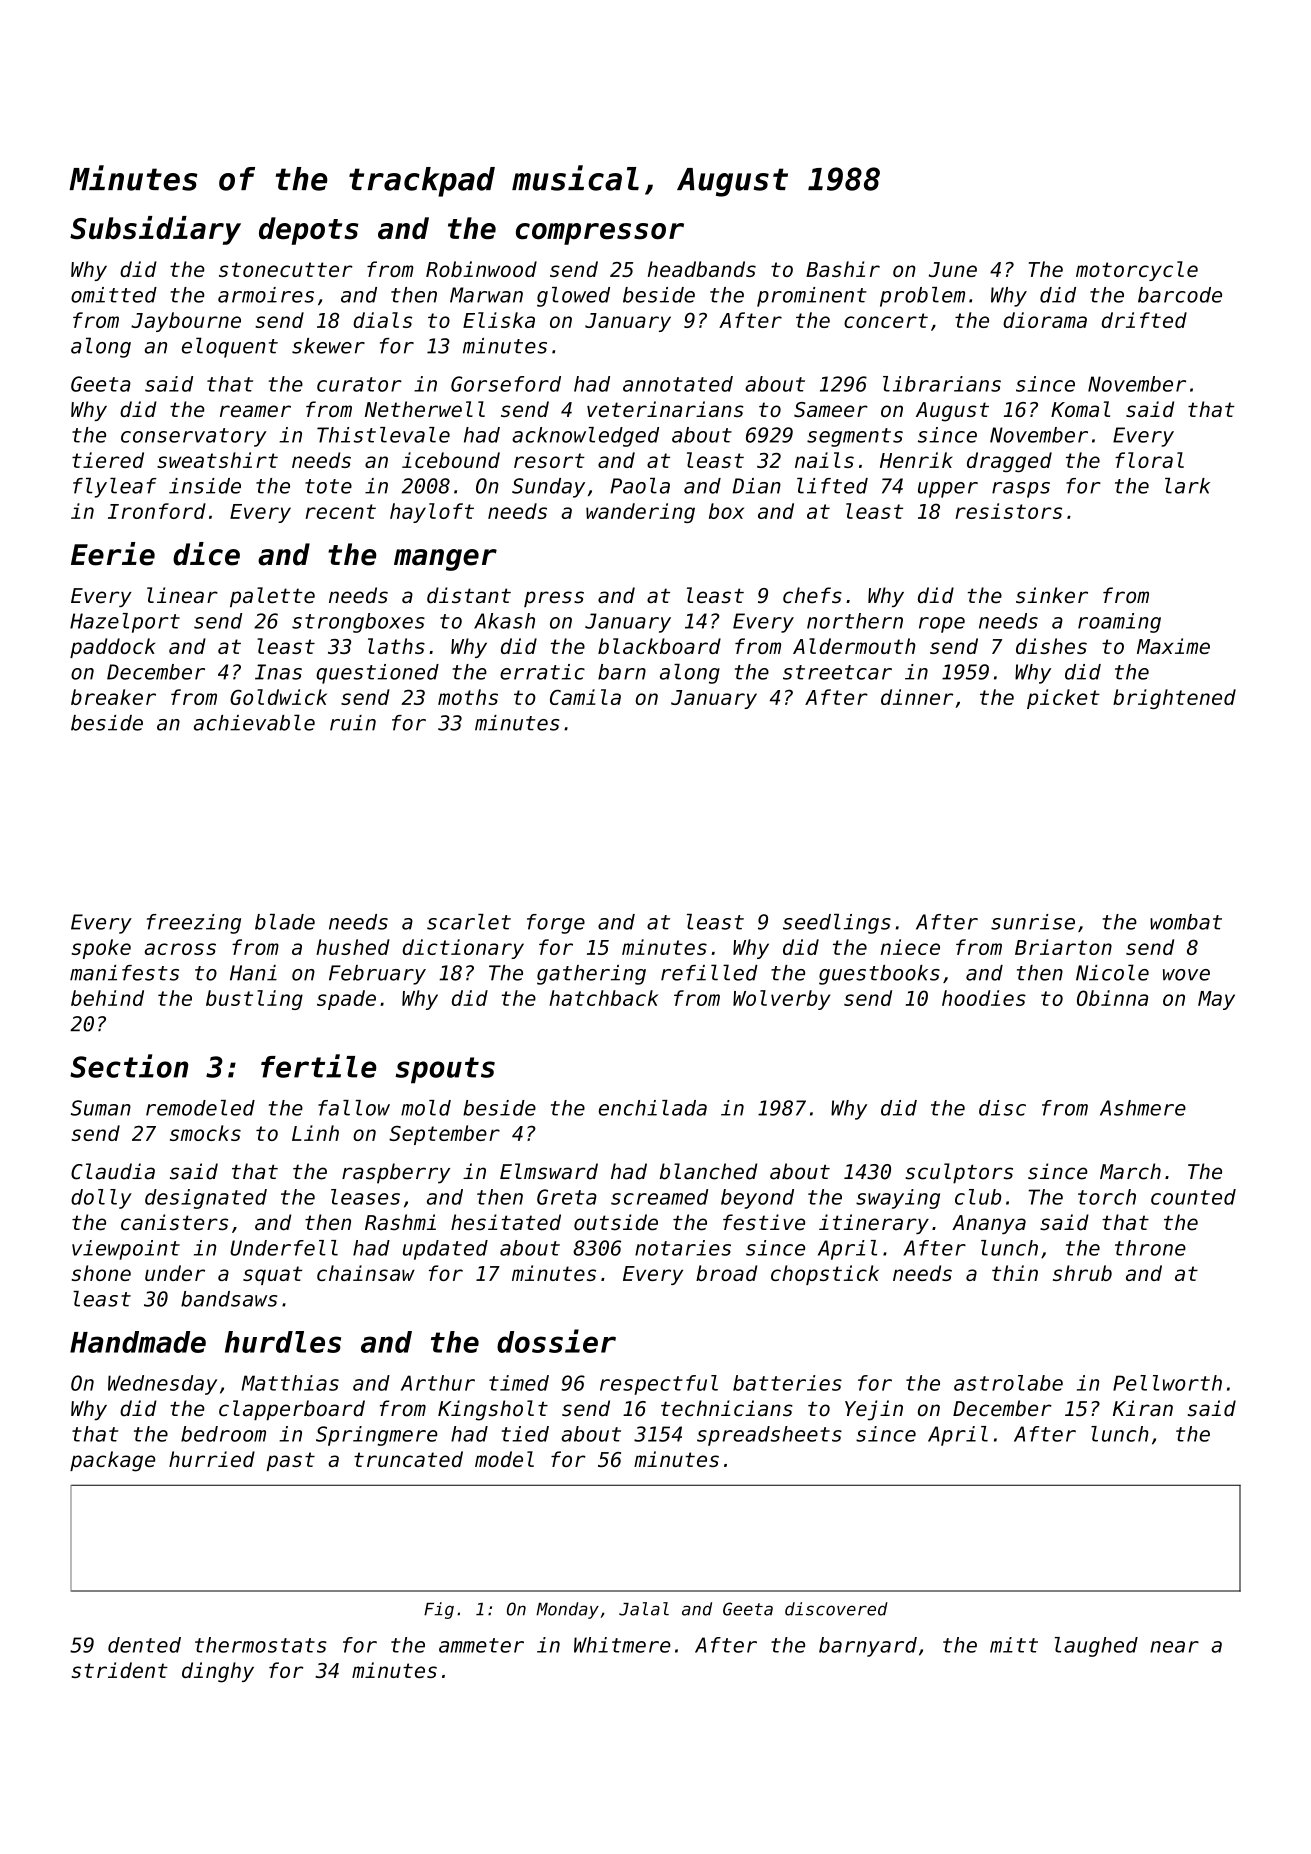  What do you see at coordinates (1096, 1647) in the screenshot?
I see `laughed` at bounding box center [1096, 1647].
